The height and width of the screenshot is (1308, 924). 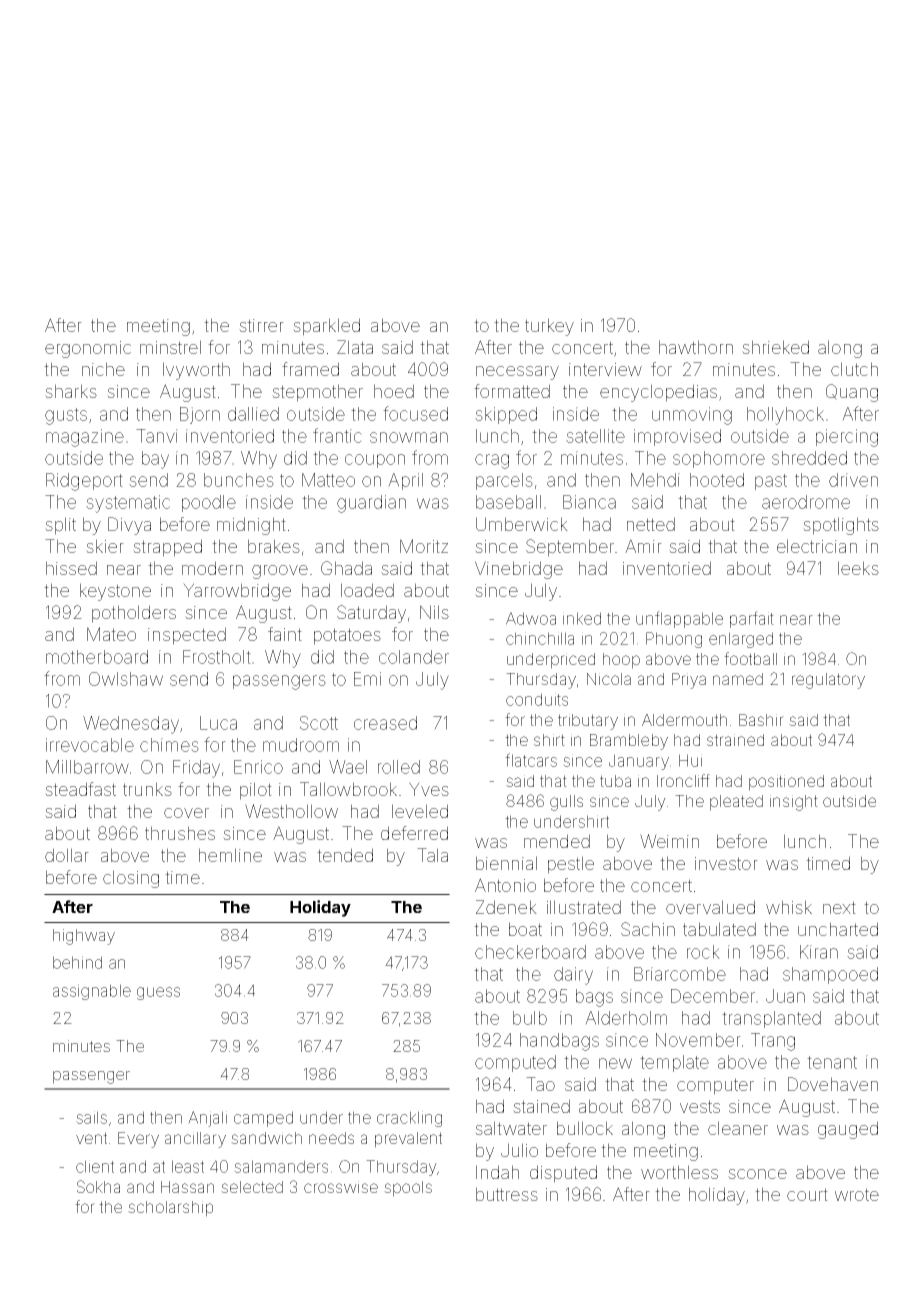 I want to click on keystone, so click(x=115, y=592).
